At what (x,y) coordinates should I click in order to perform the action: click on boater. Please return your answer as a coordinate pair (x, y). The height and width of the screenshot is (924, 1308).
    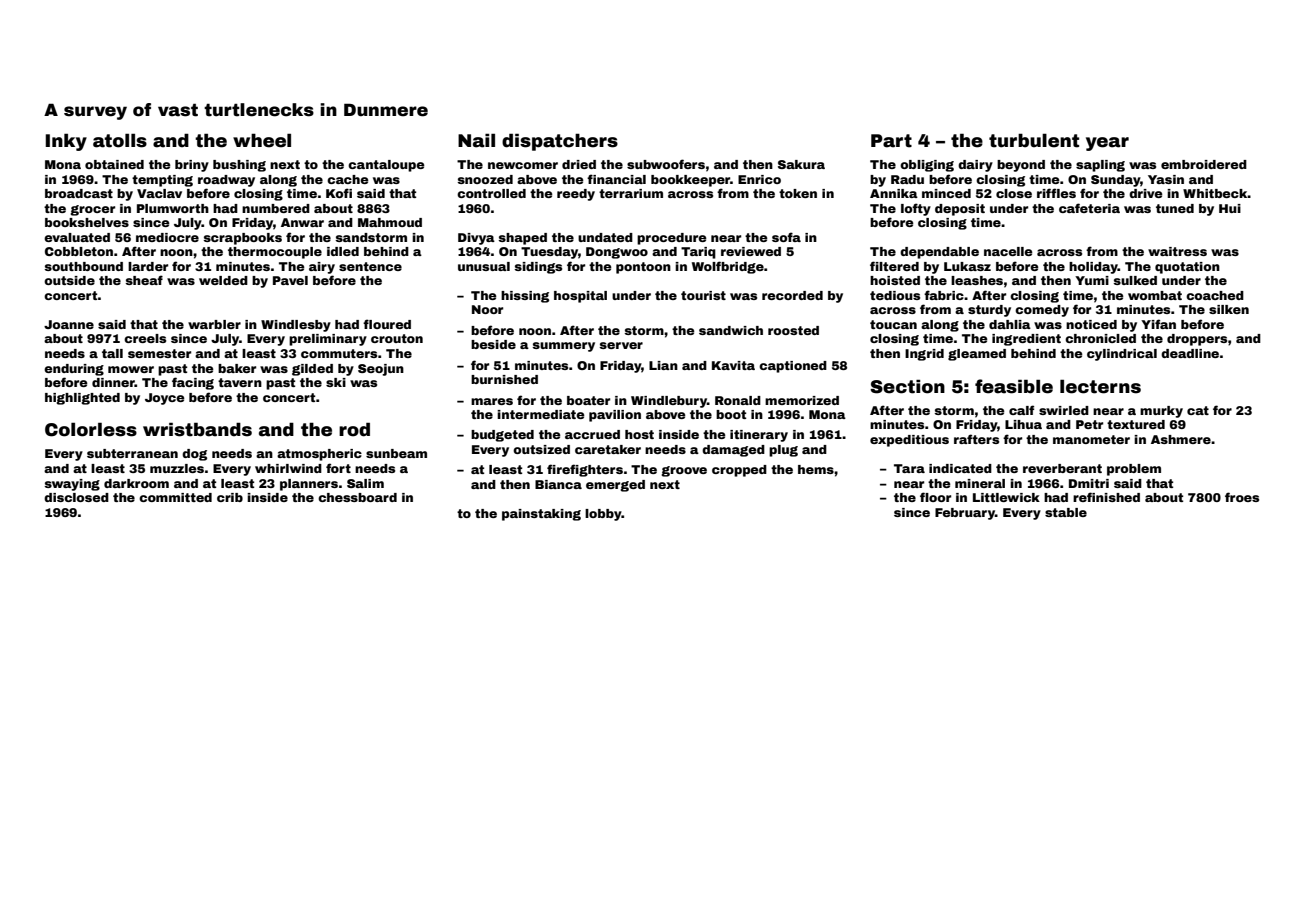
    Looking at the image, I should click on (588, 400).
